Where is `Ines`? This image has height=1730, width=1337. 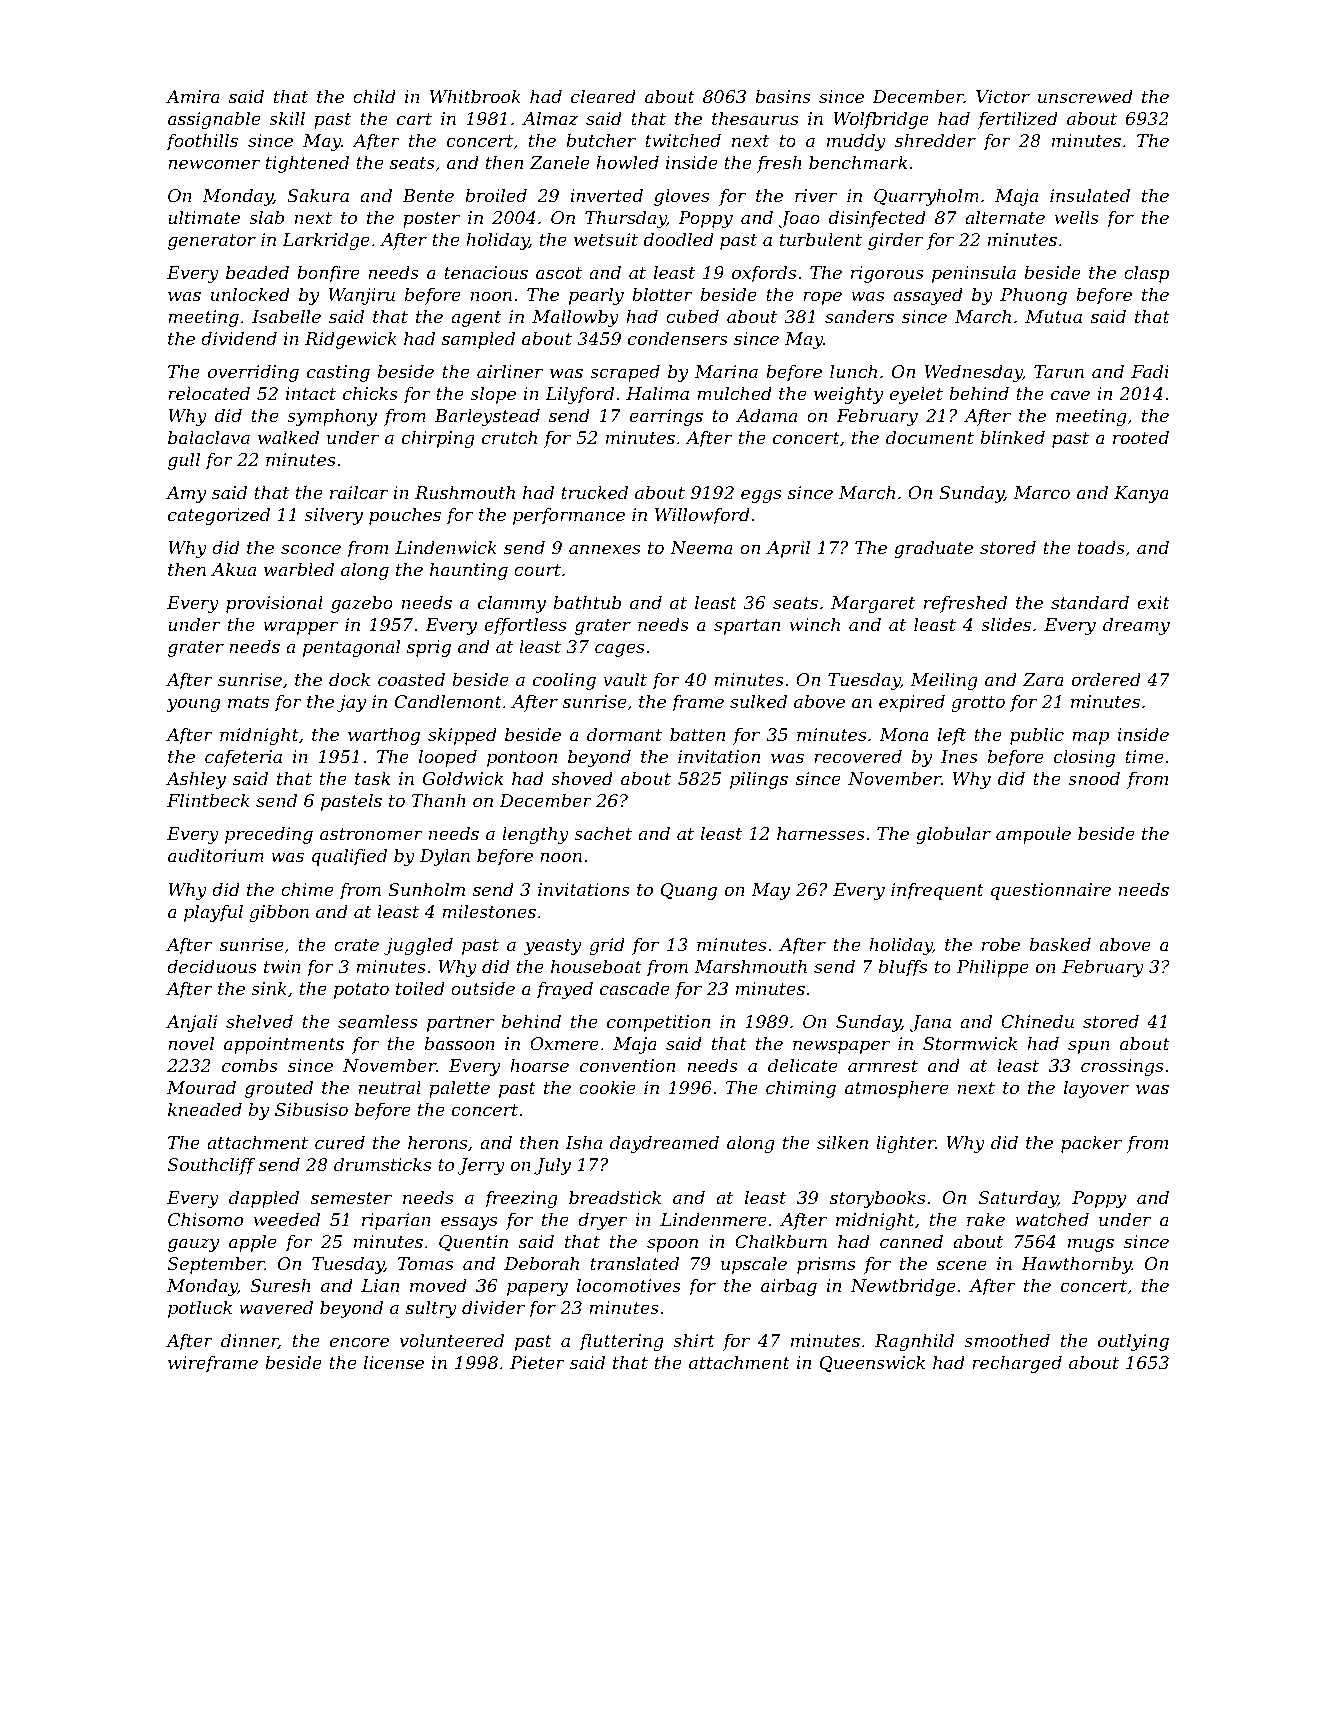 Ines is located at coordinates (959, 756).
